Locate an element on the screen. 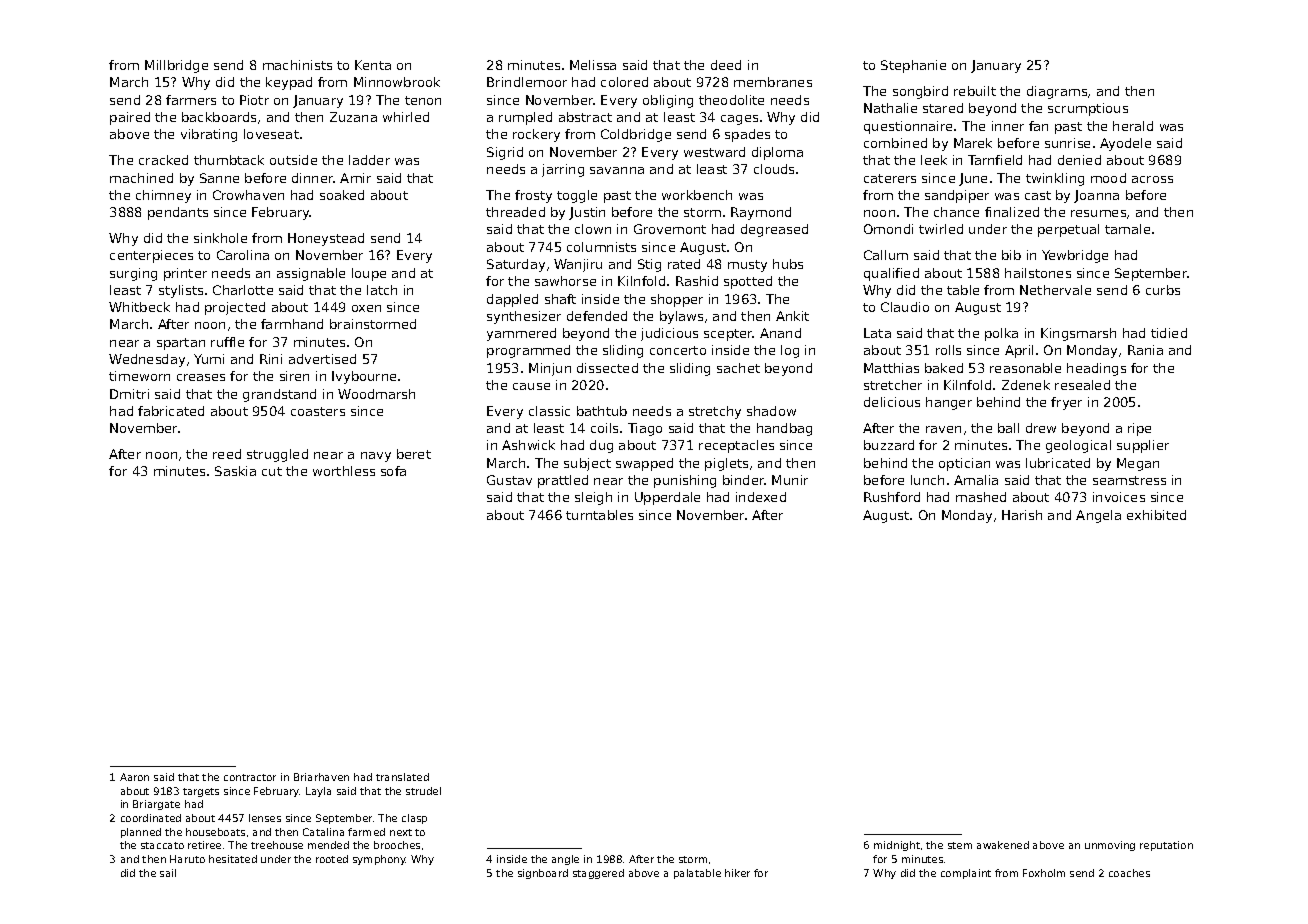 Image resolution: width=1308 pixels, height=924 pixels. deed is located at coordinates (726, 65).
